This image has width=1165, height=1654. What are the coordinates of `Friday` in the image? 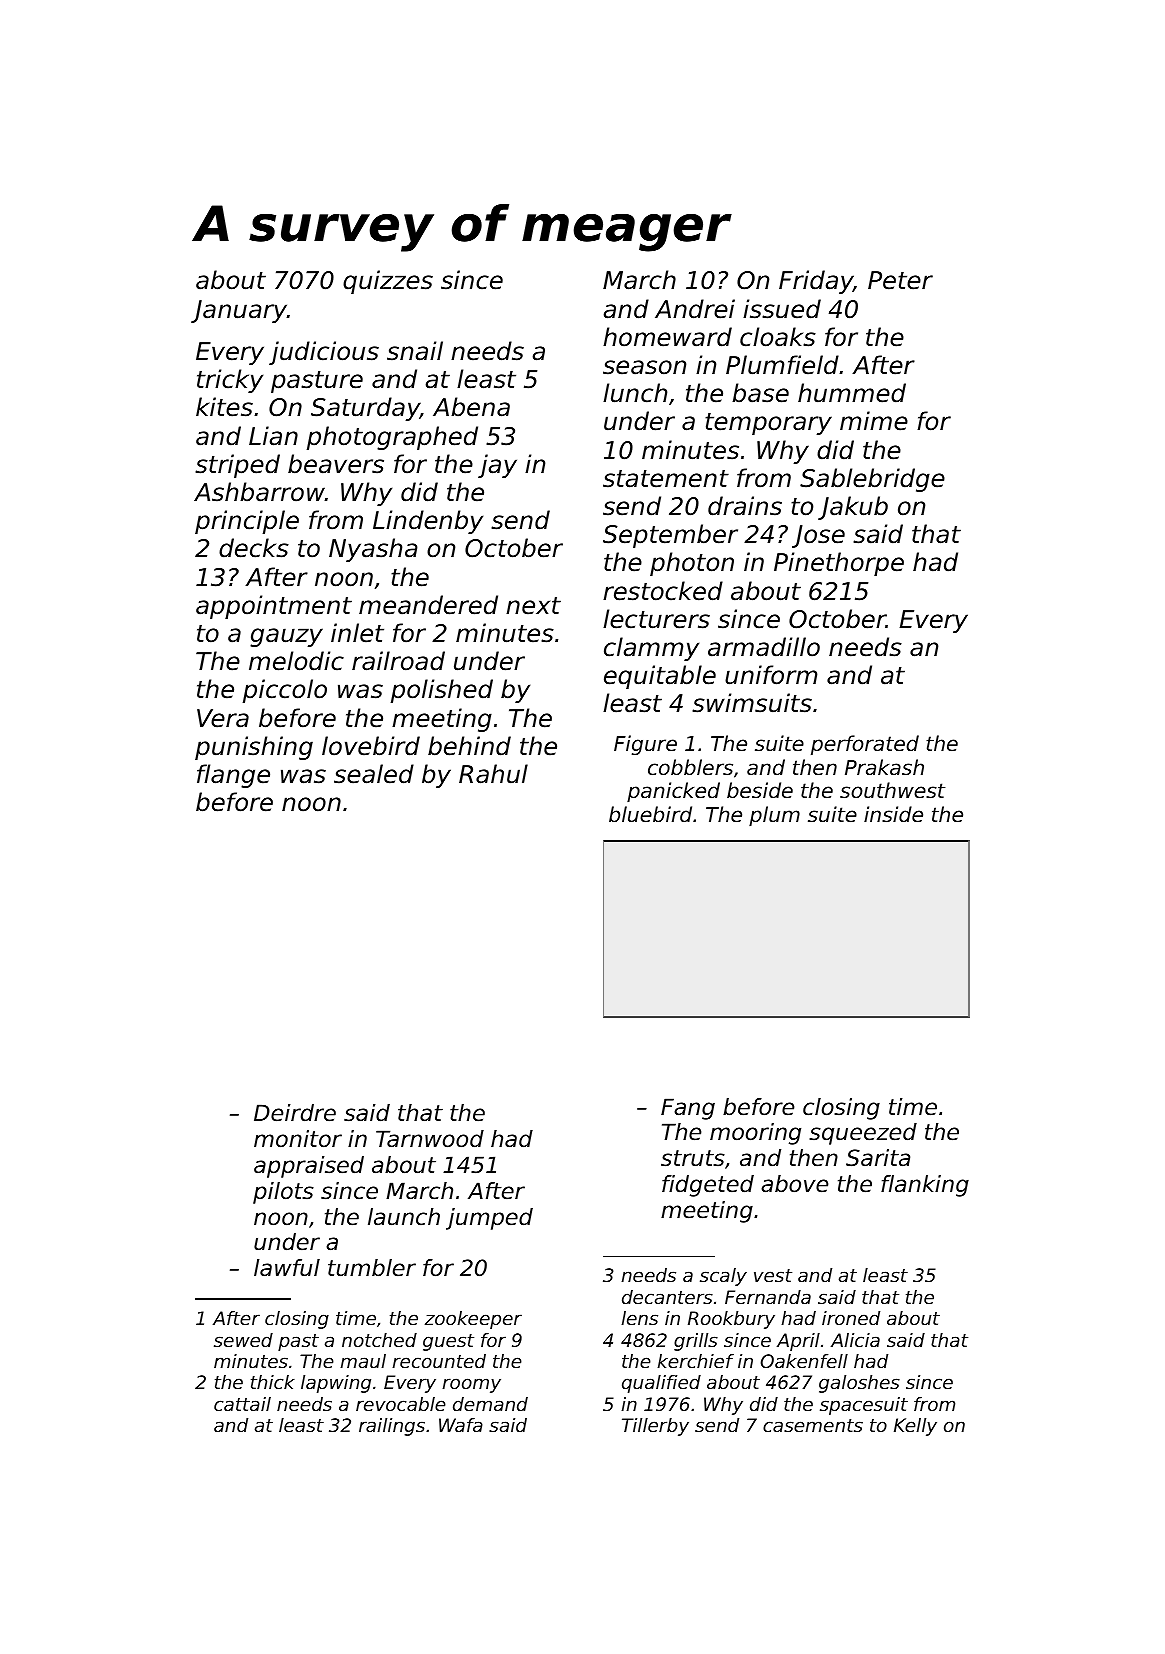 It's located at (816, 282).
